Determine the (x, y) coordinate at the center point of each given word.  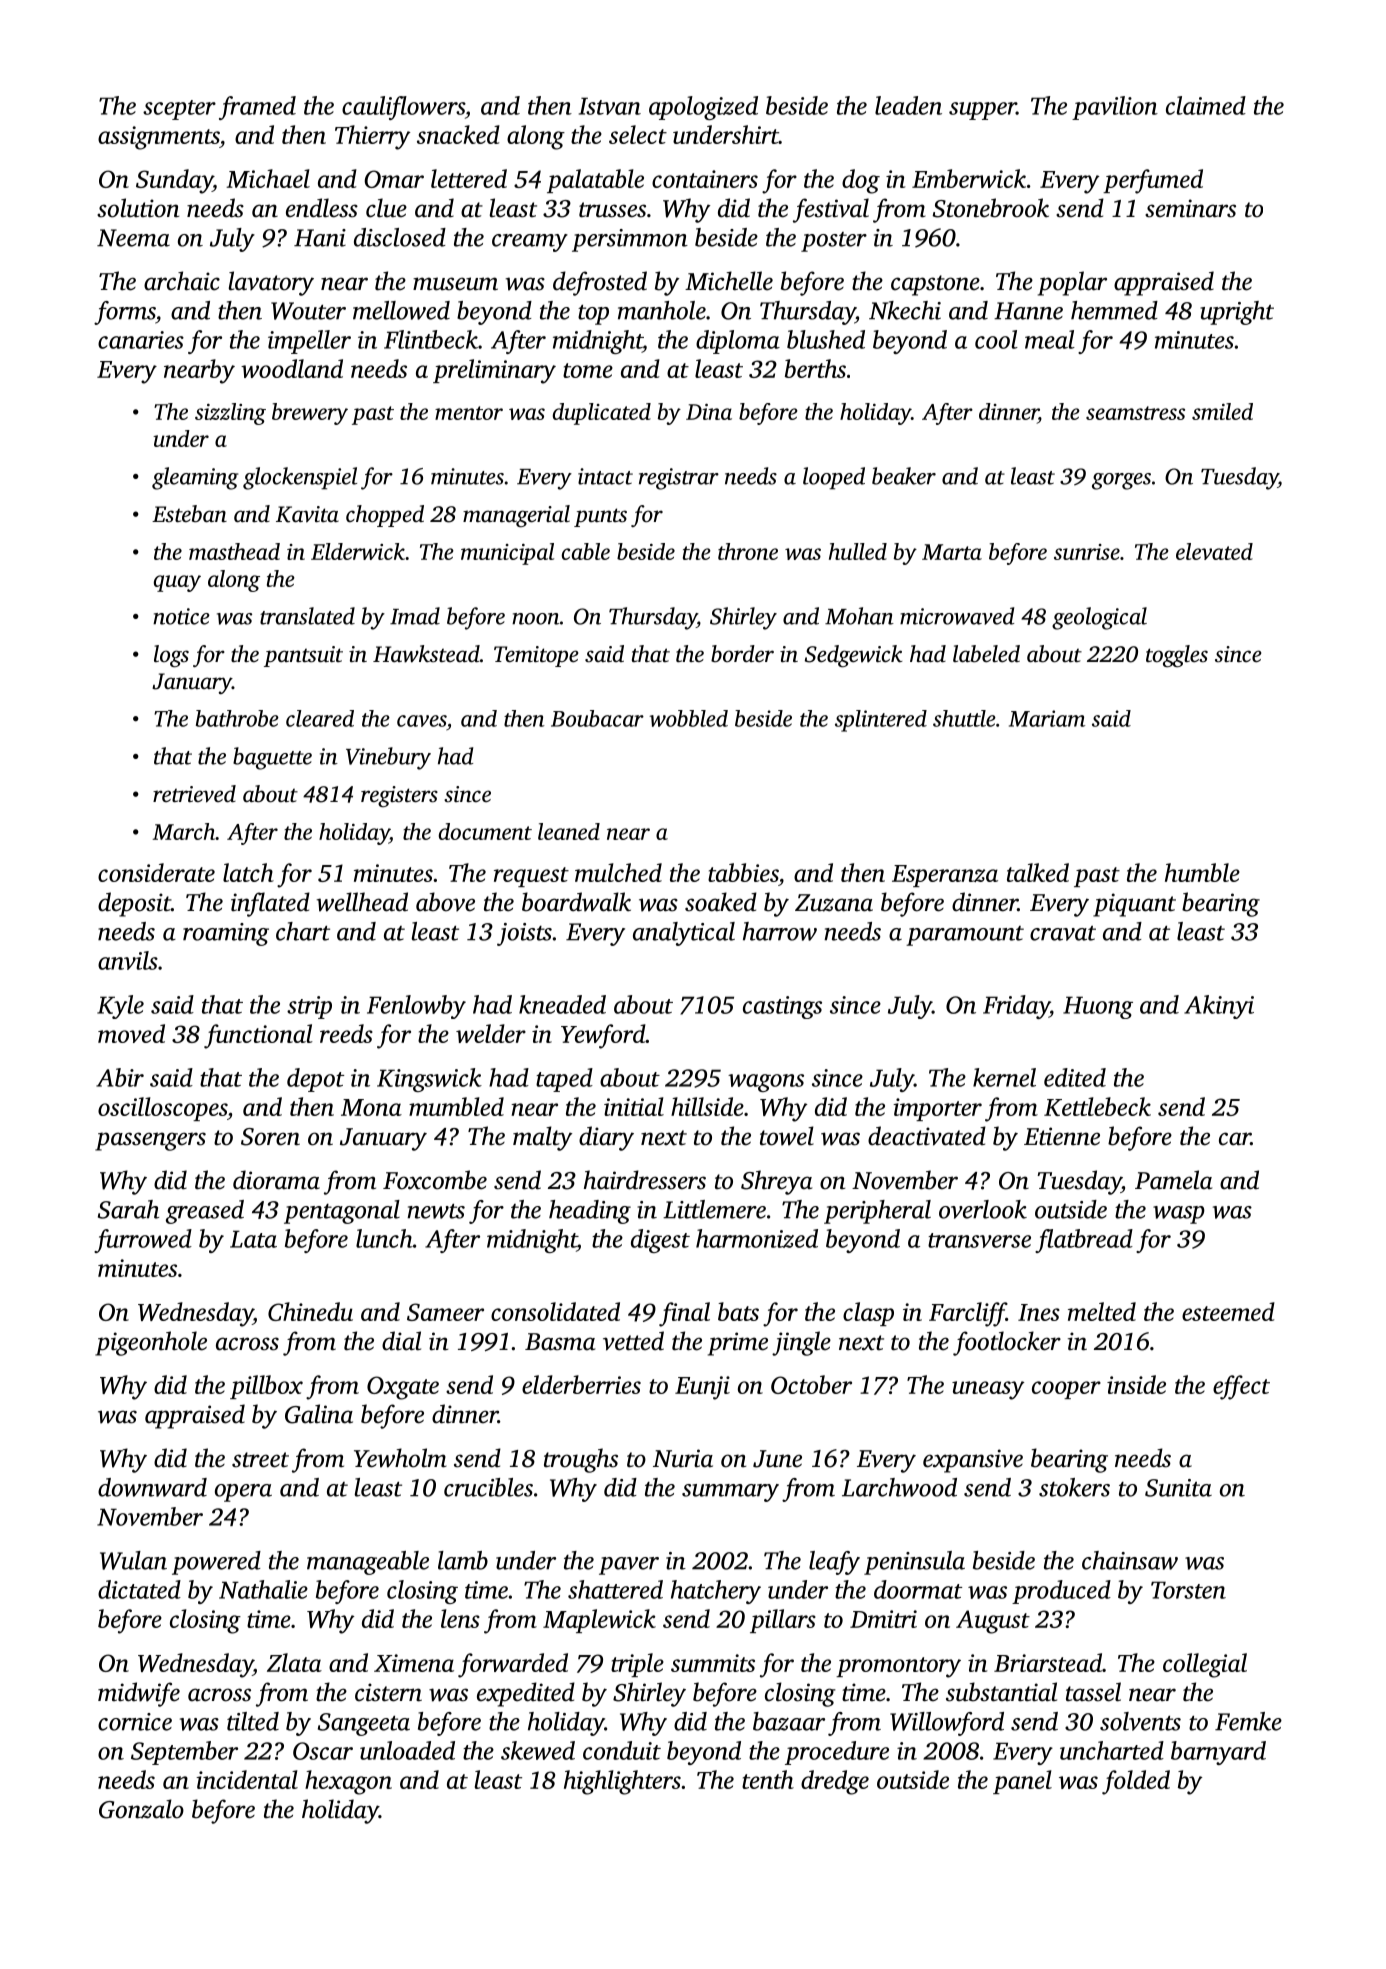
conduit (622, 1750)
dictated (139, 1589)
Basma (560, 1342)
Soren (270, 1137)
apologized (703, 108)
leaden (908, 105)
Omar (394, 179)
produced (1061, 1592)
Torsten (1188, 1590)
